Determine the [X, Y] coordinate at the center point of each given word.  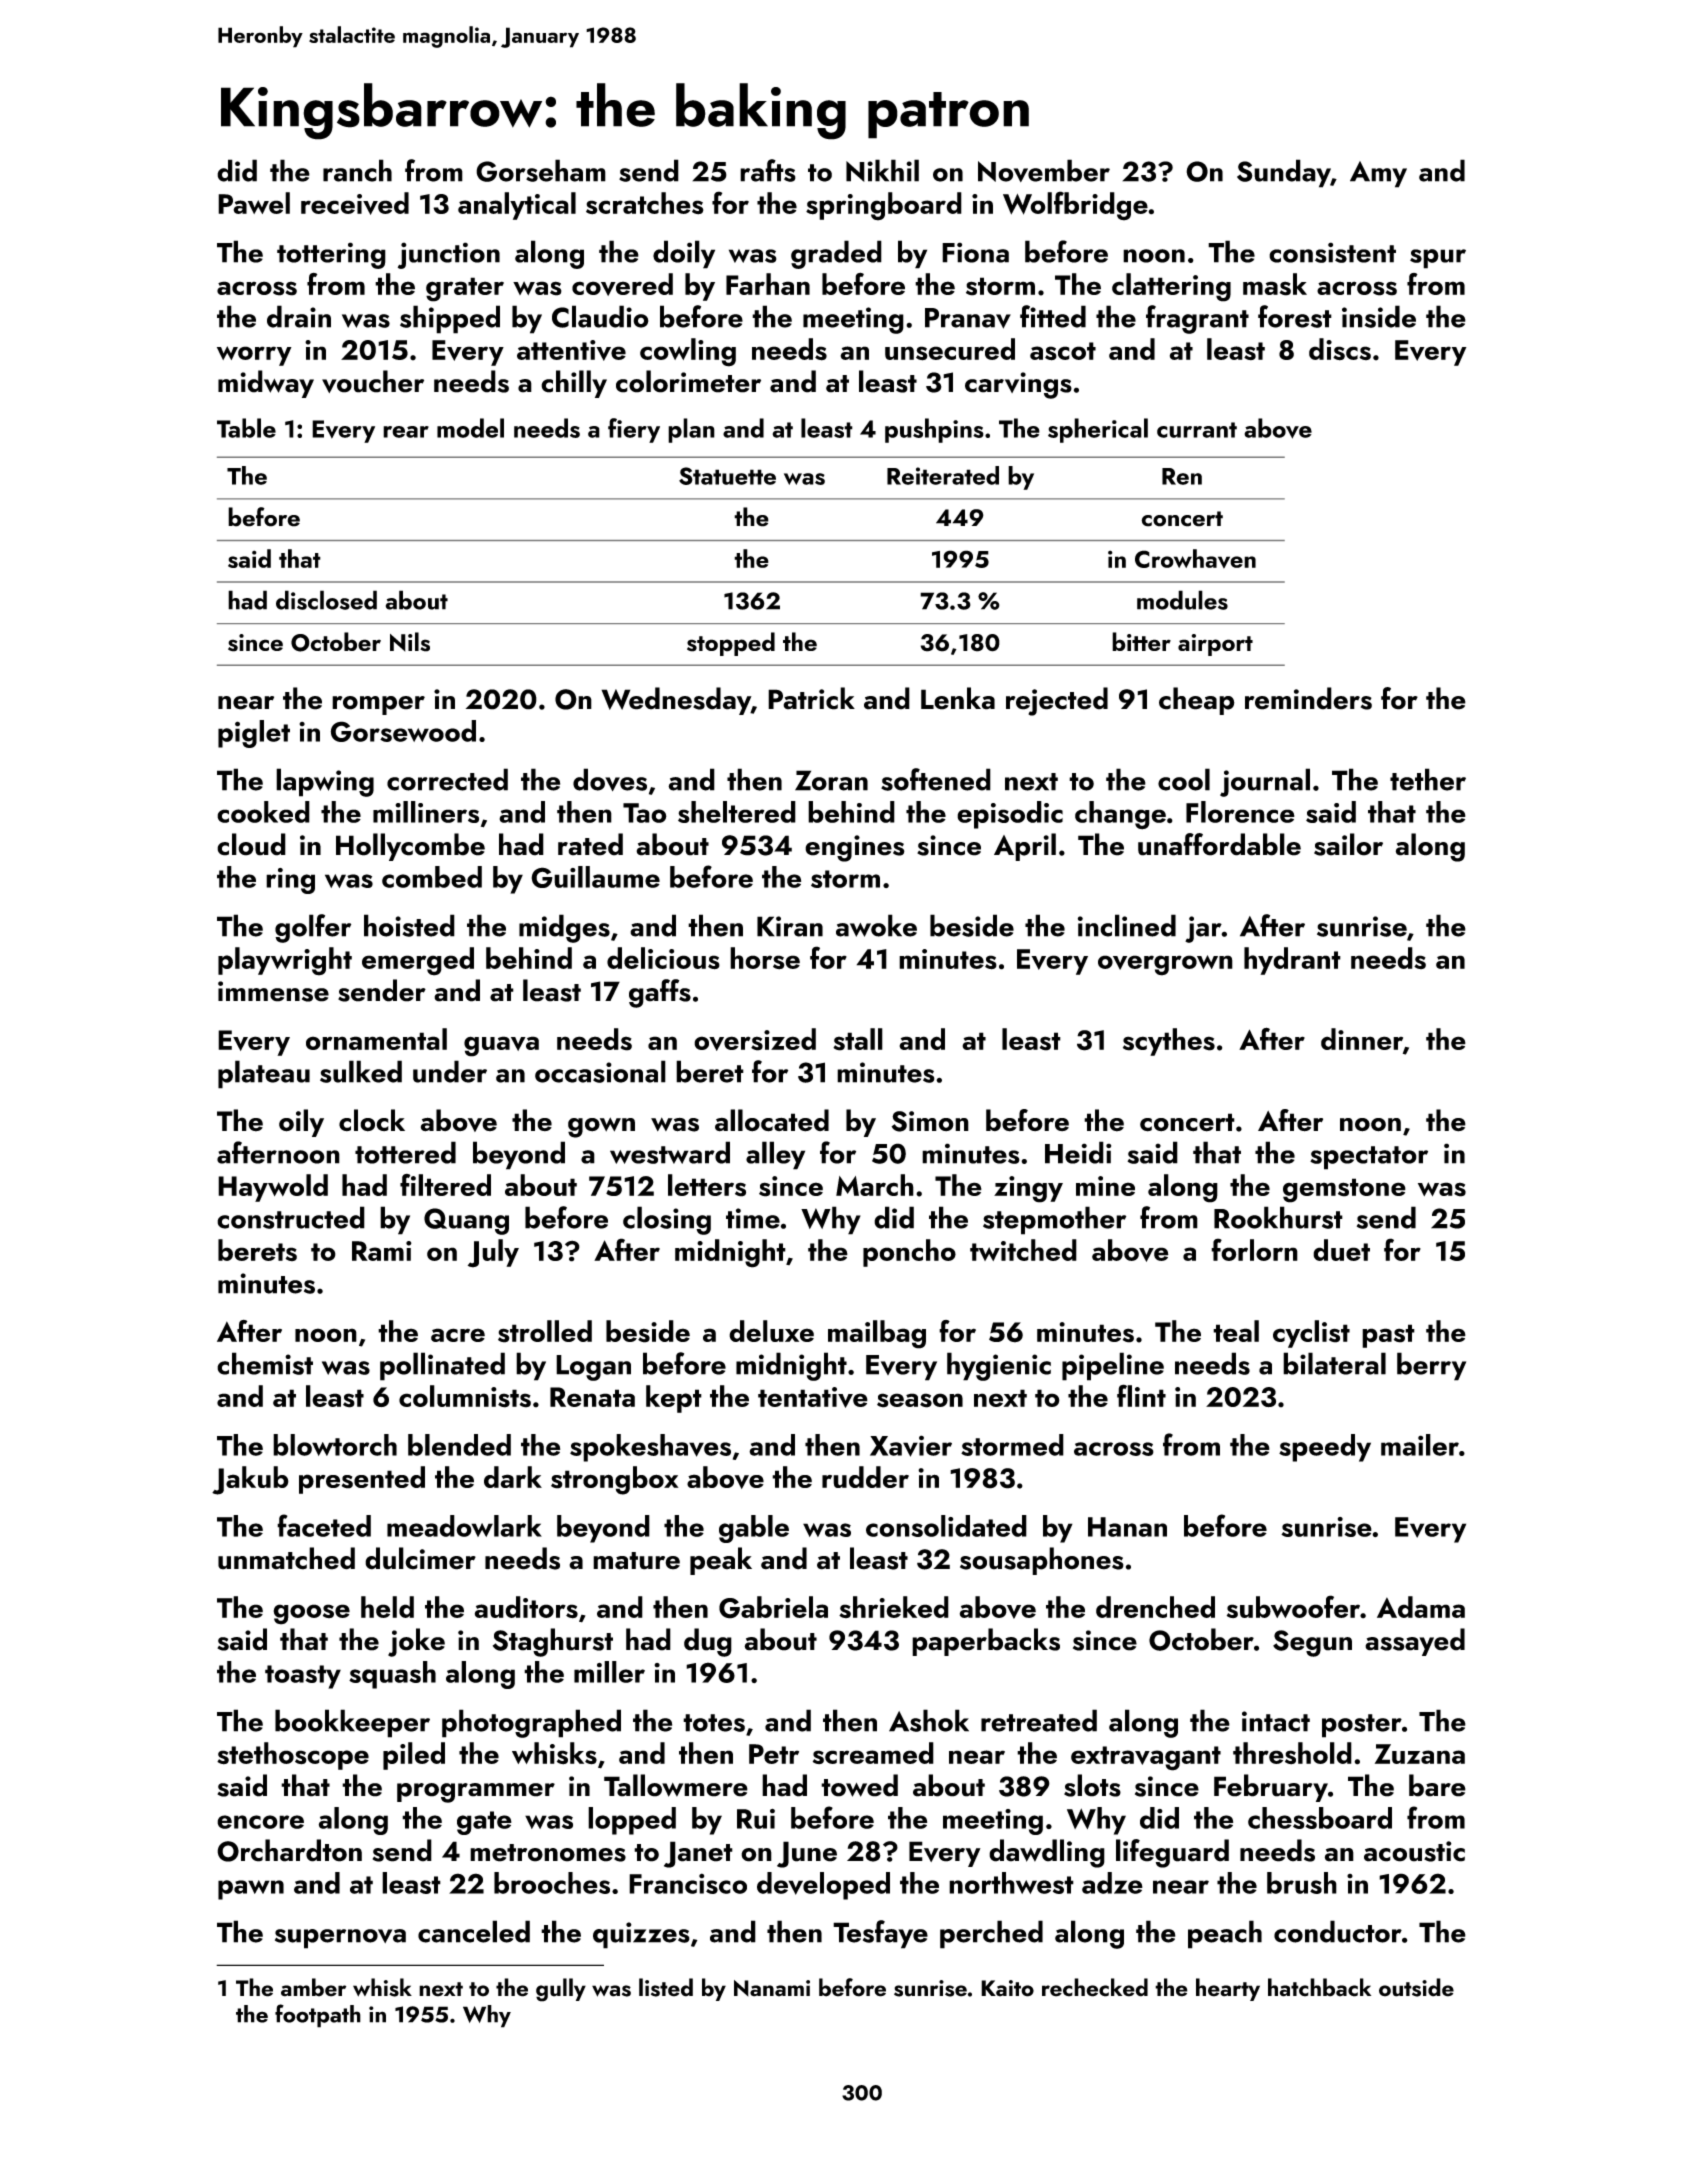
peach [1225, 1934]
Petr [774, 1754]
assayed [1415, 1642]
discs [1340, 349]
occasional [600, 1071]
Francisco [688, 1883]
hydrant [1292, 961]
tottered [405, 1152]
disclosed [326, 600]
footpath [318, 2016]
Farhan [768, 284]
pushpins [934, 430]
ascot [1063, 351]
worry [254, 356]
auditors [526, 1607]
